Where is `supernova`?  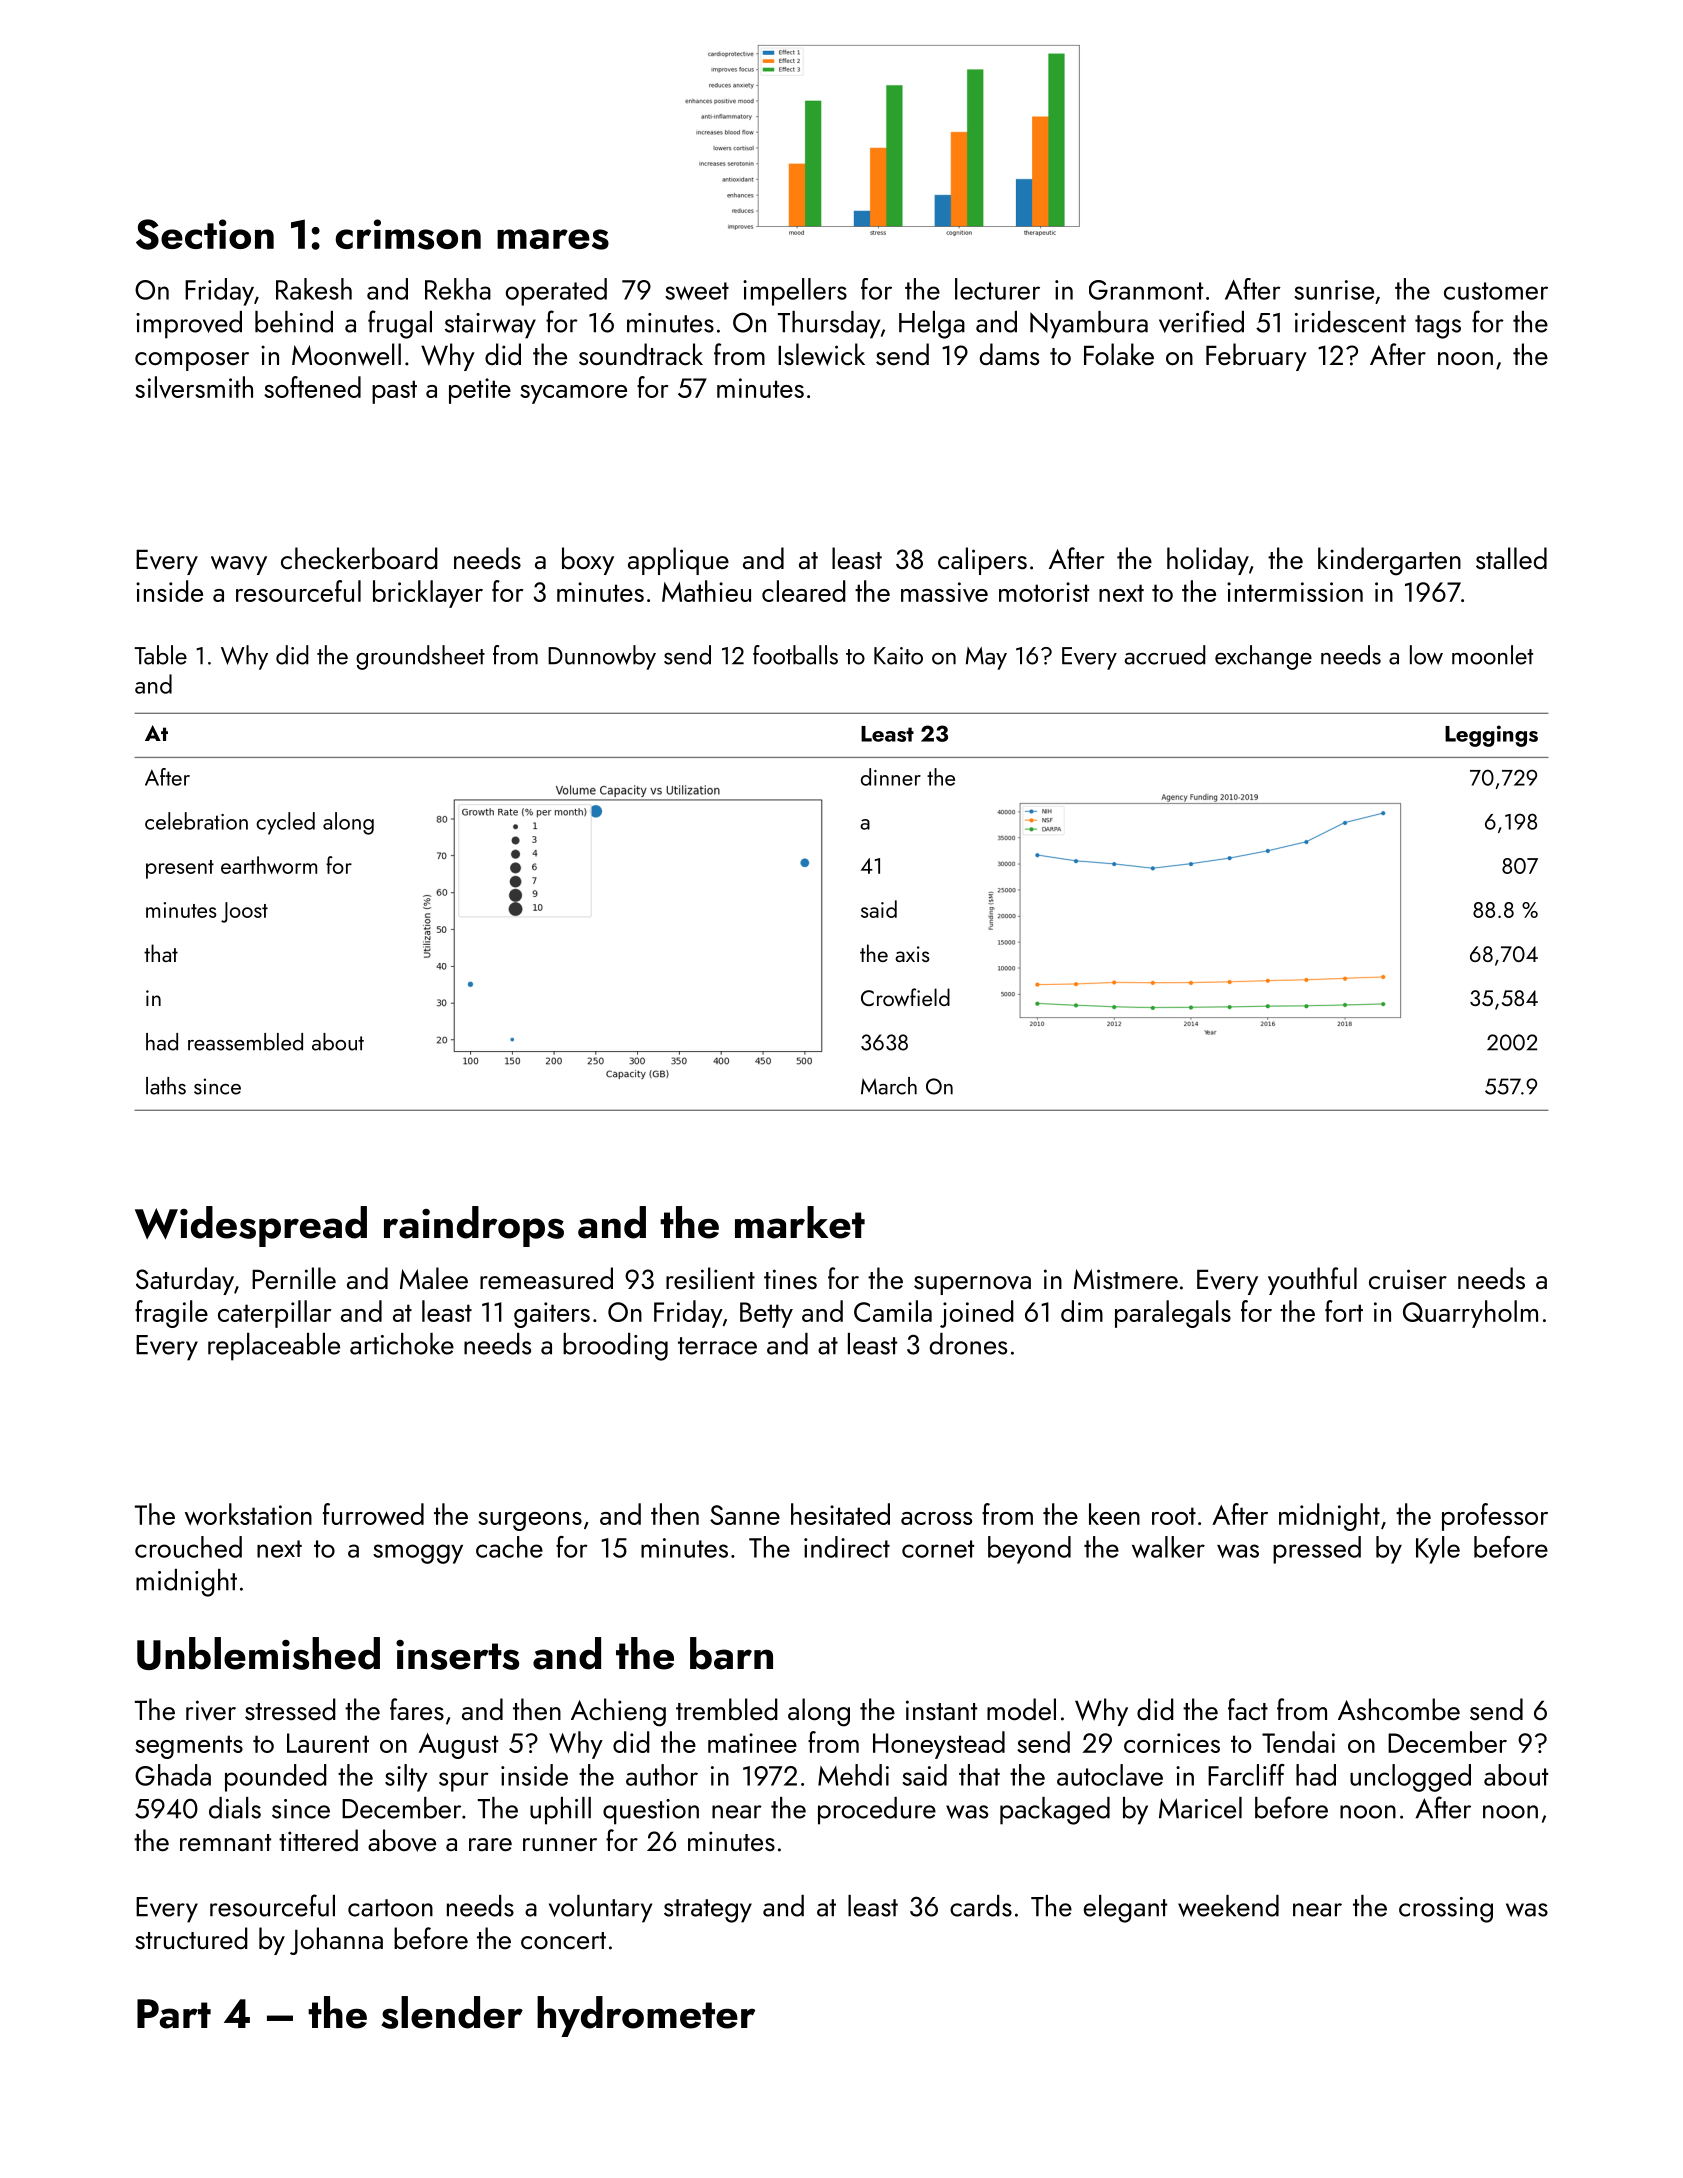
supernova is located at coordinates (972, 1285).
